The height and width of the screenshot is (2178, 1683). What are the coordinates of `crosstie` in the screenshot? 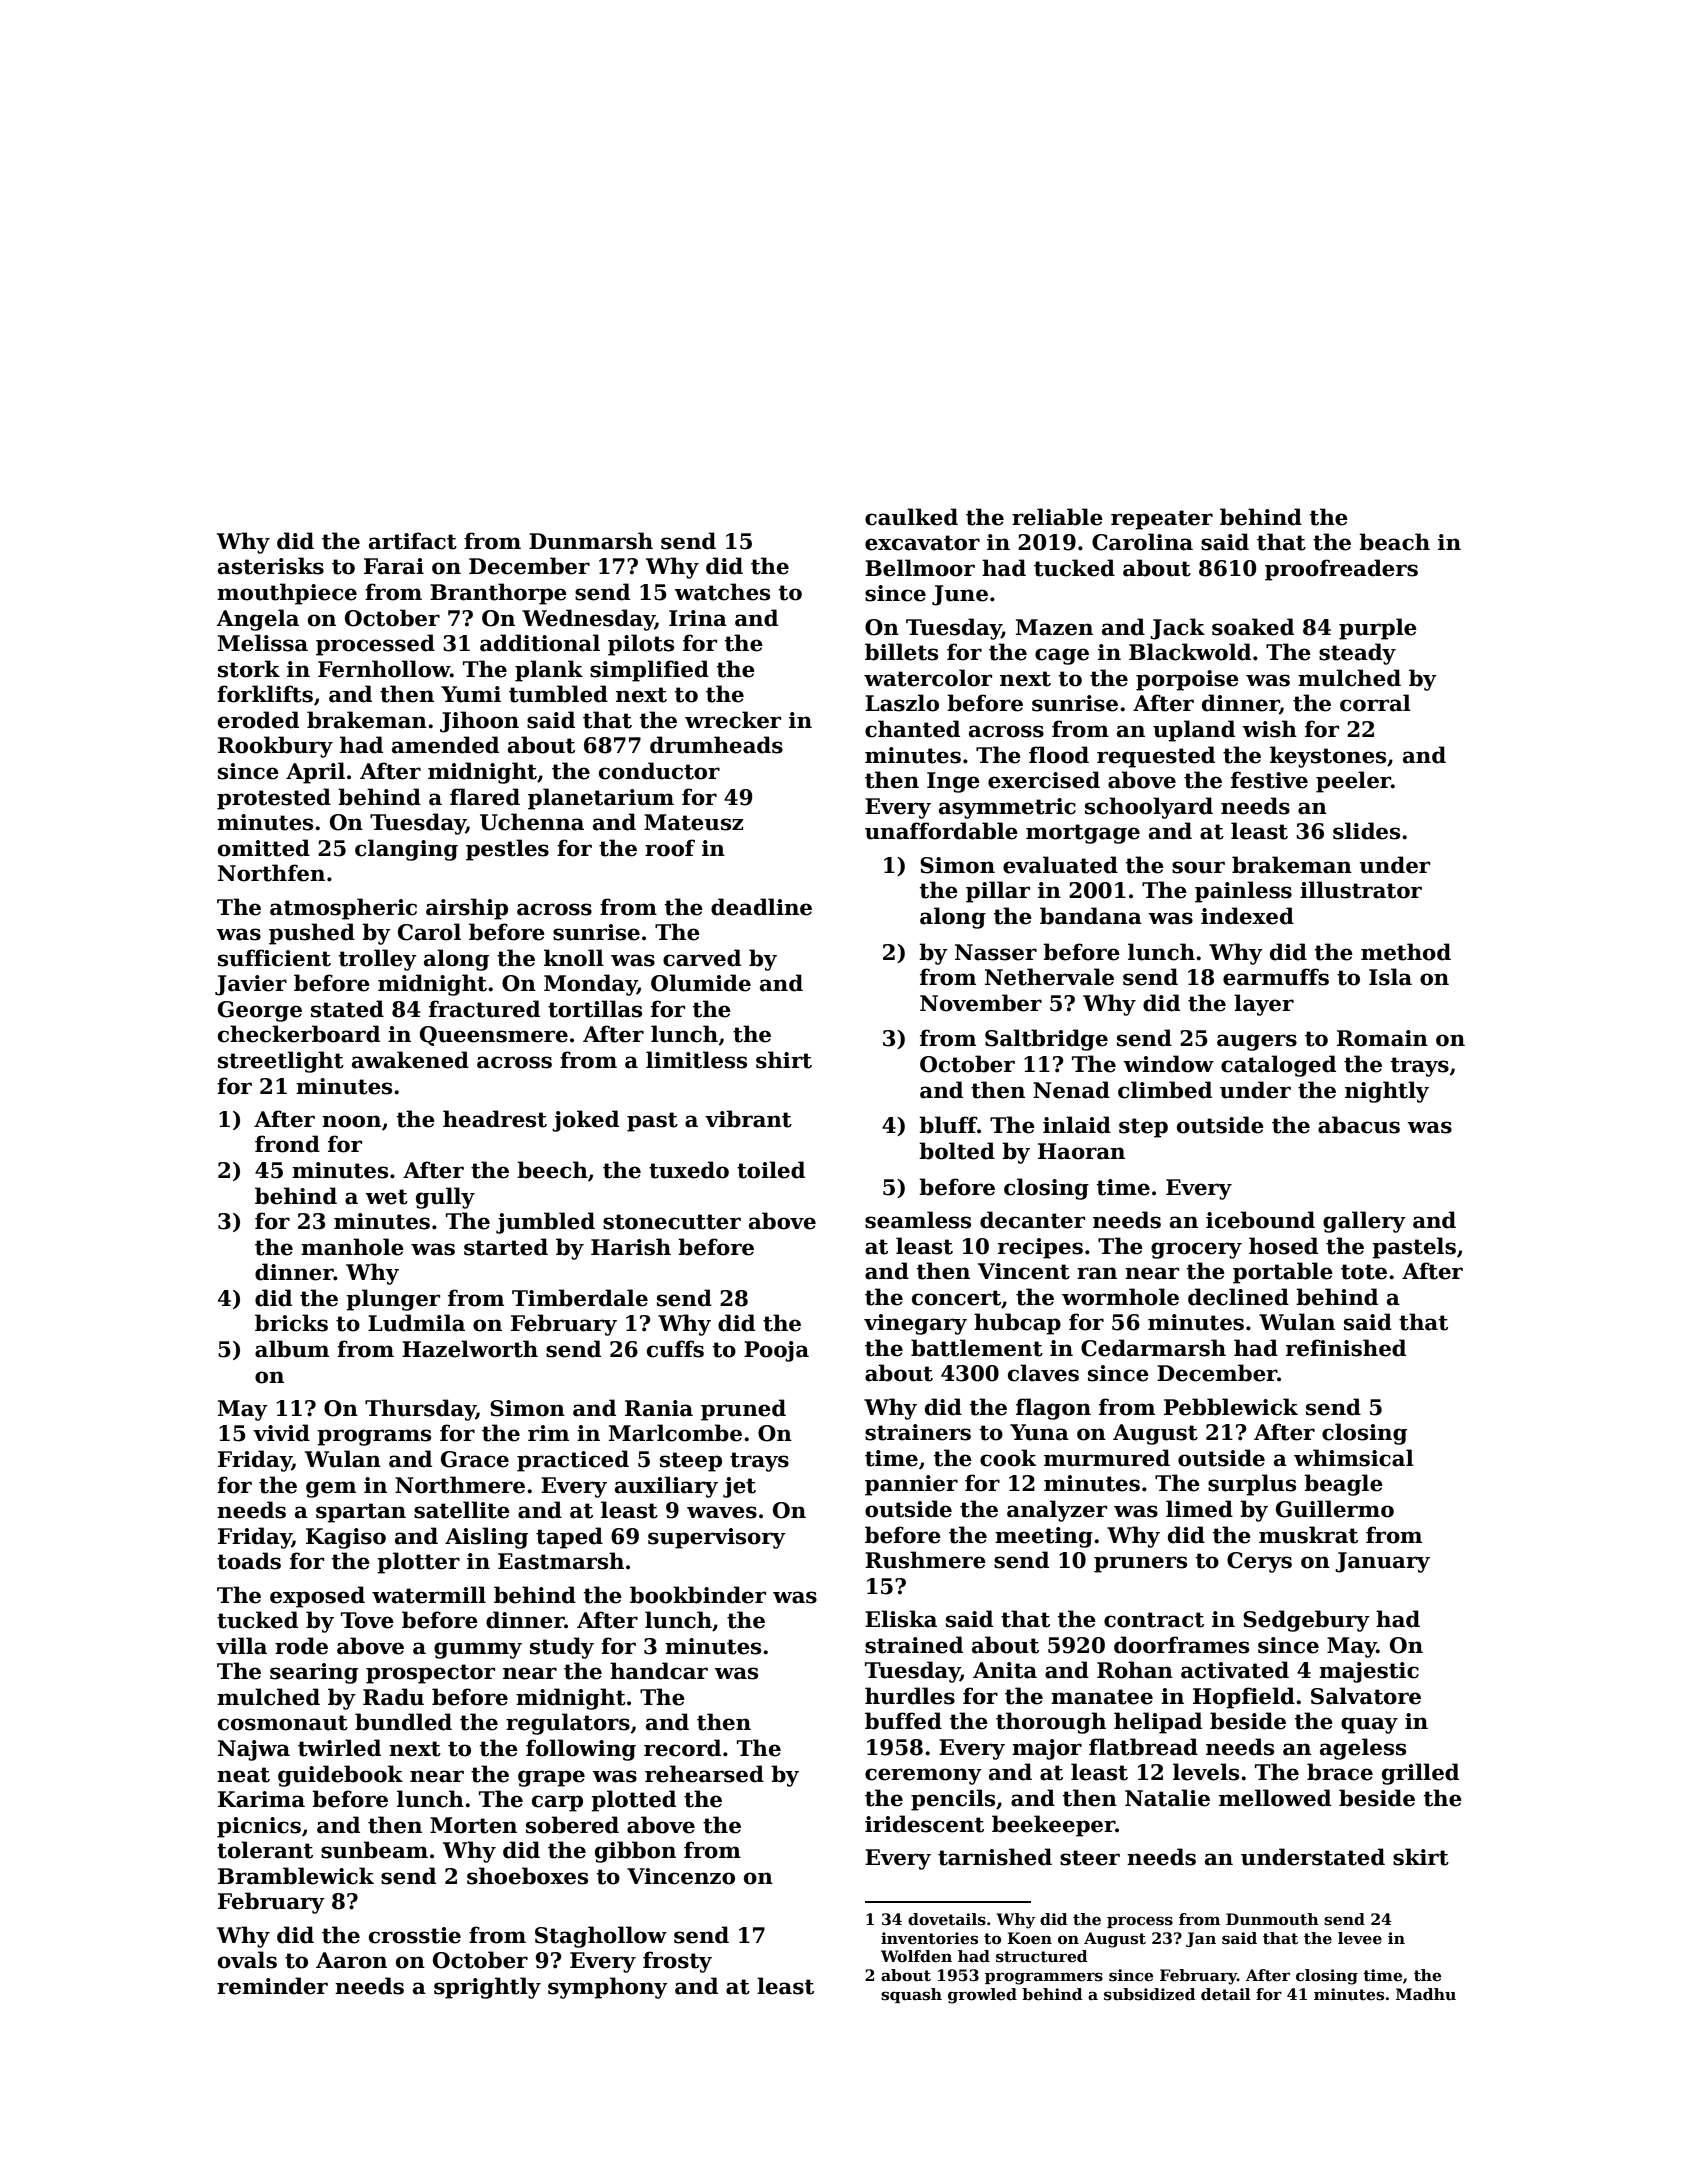 It's located at (415, 1935).
